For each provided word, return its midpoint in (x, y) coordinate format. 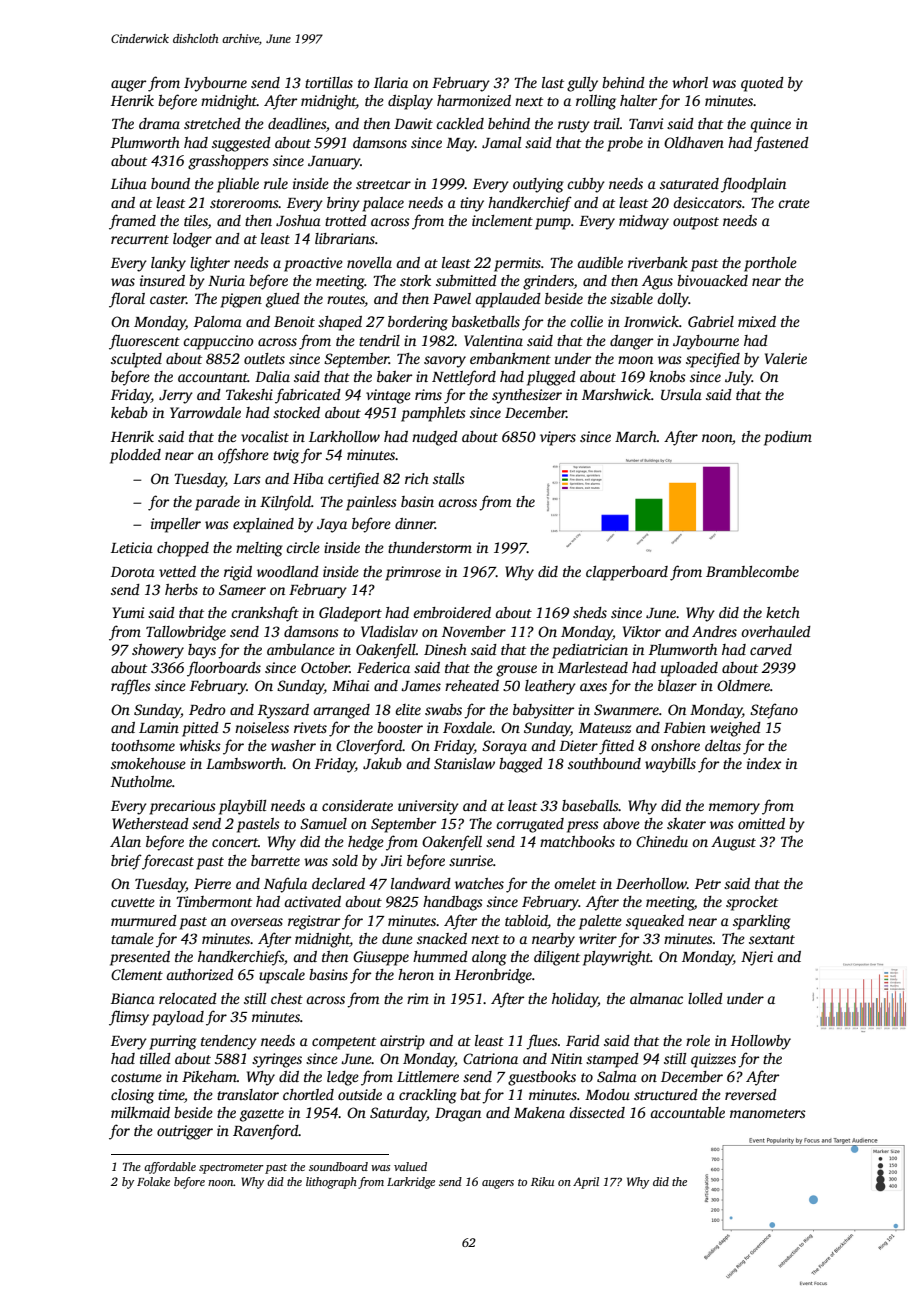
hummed (440, 956)
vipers (558, 438)
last (553, 82)
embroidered (452, 612)
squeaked (655, 922)
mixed (757, 321)
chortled (308, 1094)
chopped (183, 549)
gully (582, 84)
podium (788, 438)
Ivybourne (215, 84)
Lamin (159, 727)
